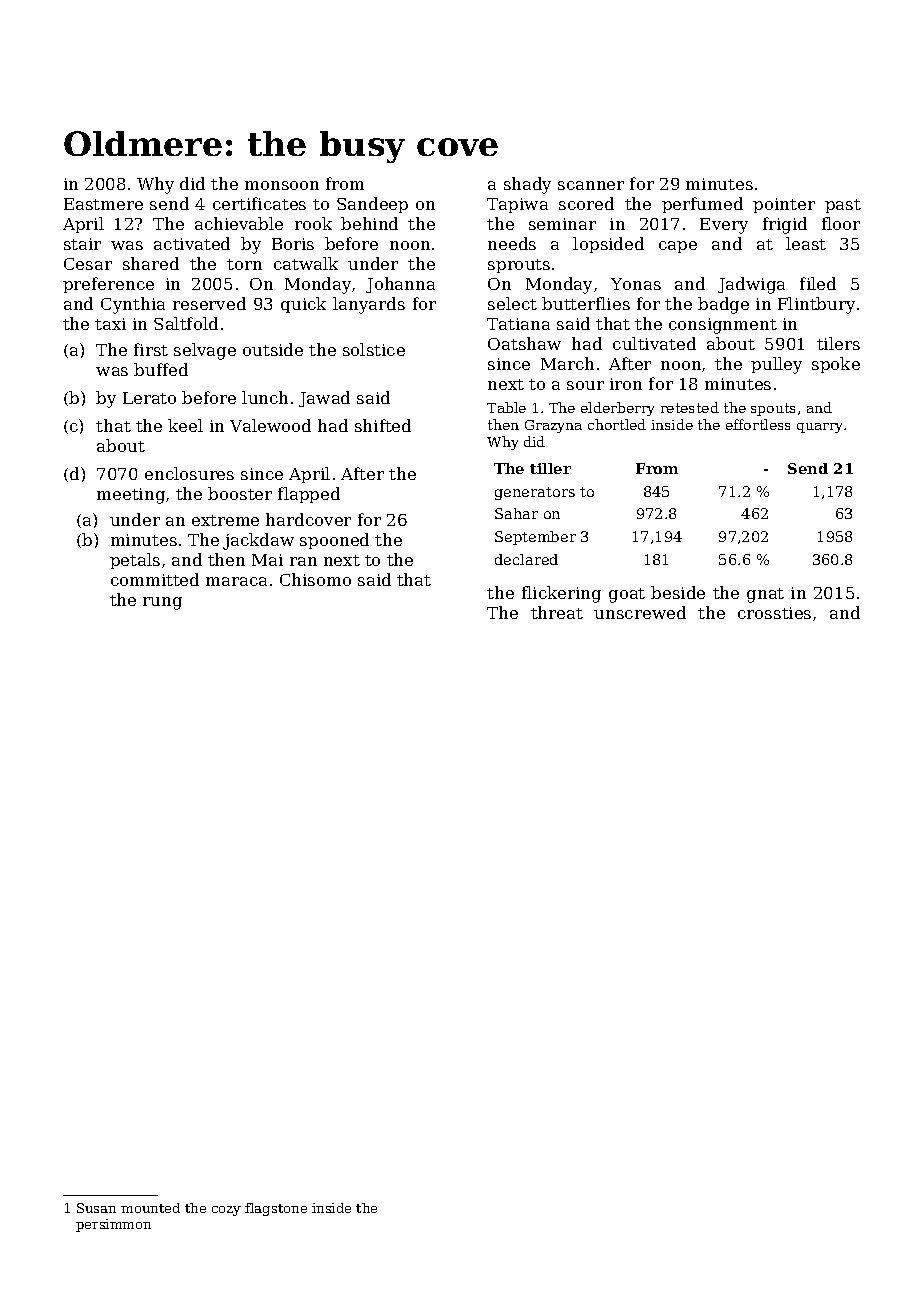  I want to click on rung, so click(162, 603).
